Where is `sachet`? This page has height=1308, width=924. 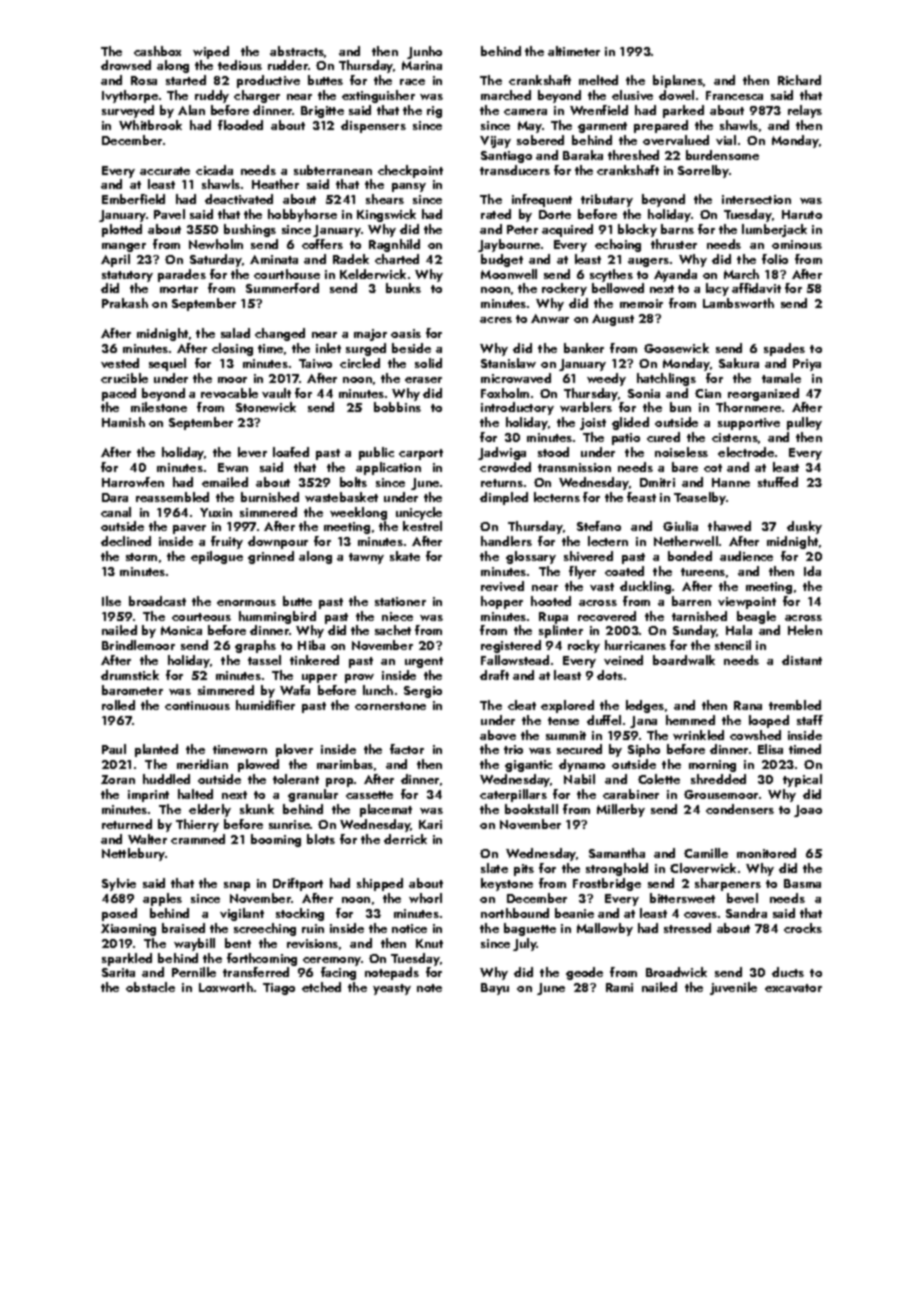 sachet is located at coordinates (393, 630).
